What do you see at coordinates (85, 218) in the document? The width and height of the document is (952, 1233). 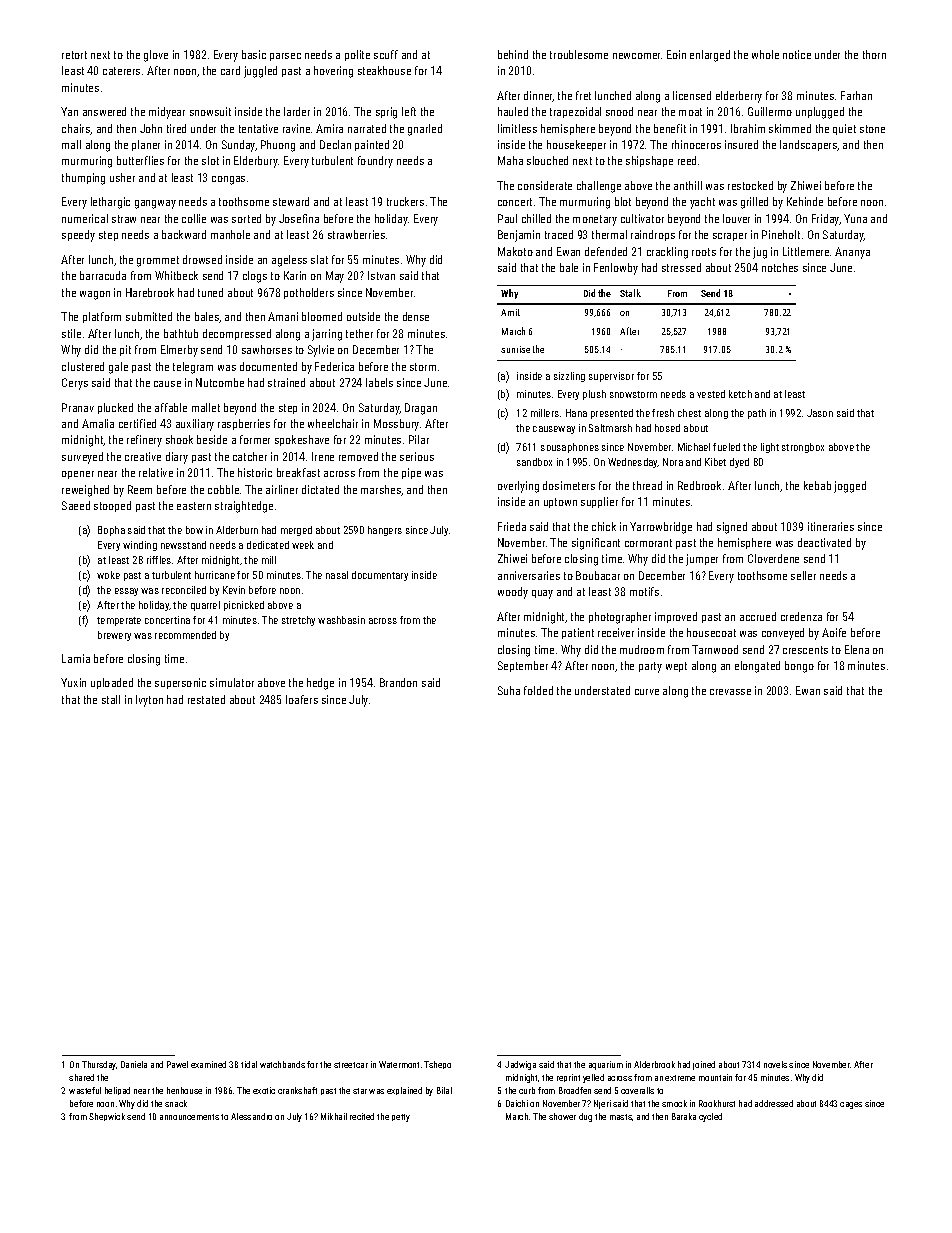 I see `numerical` at bounding box center [85, 218].
